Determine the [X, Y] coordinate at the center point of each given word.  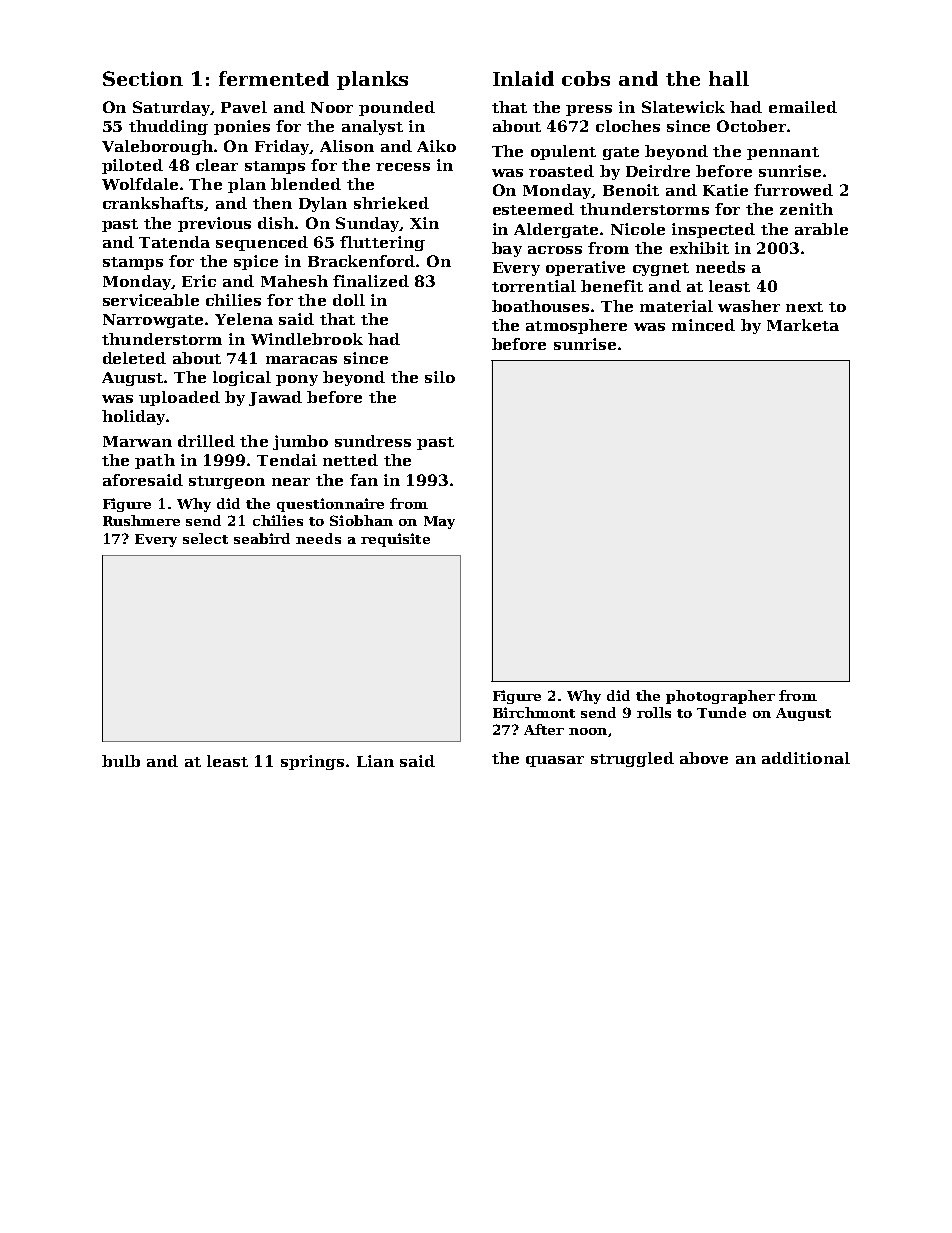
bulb [121, 761]
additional [806, 758]
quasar [555, 761]
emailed [803, 107]
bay [507, 249]
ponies [242, 127]
